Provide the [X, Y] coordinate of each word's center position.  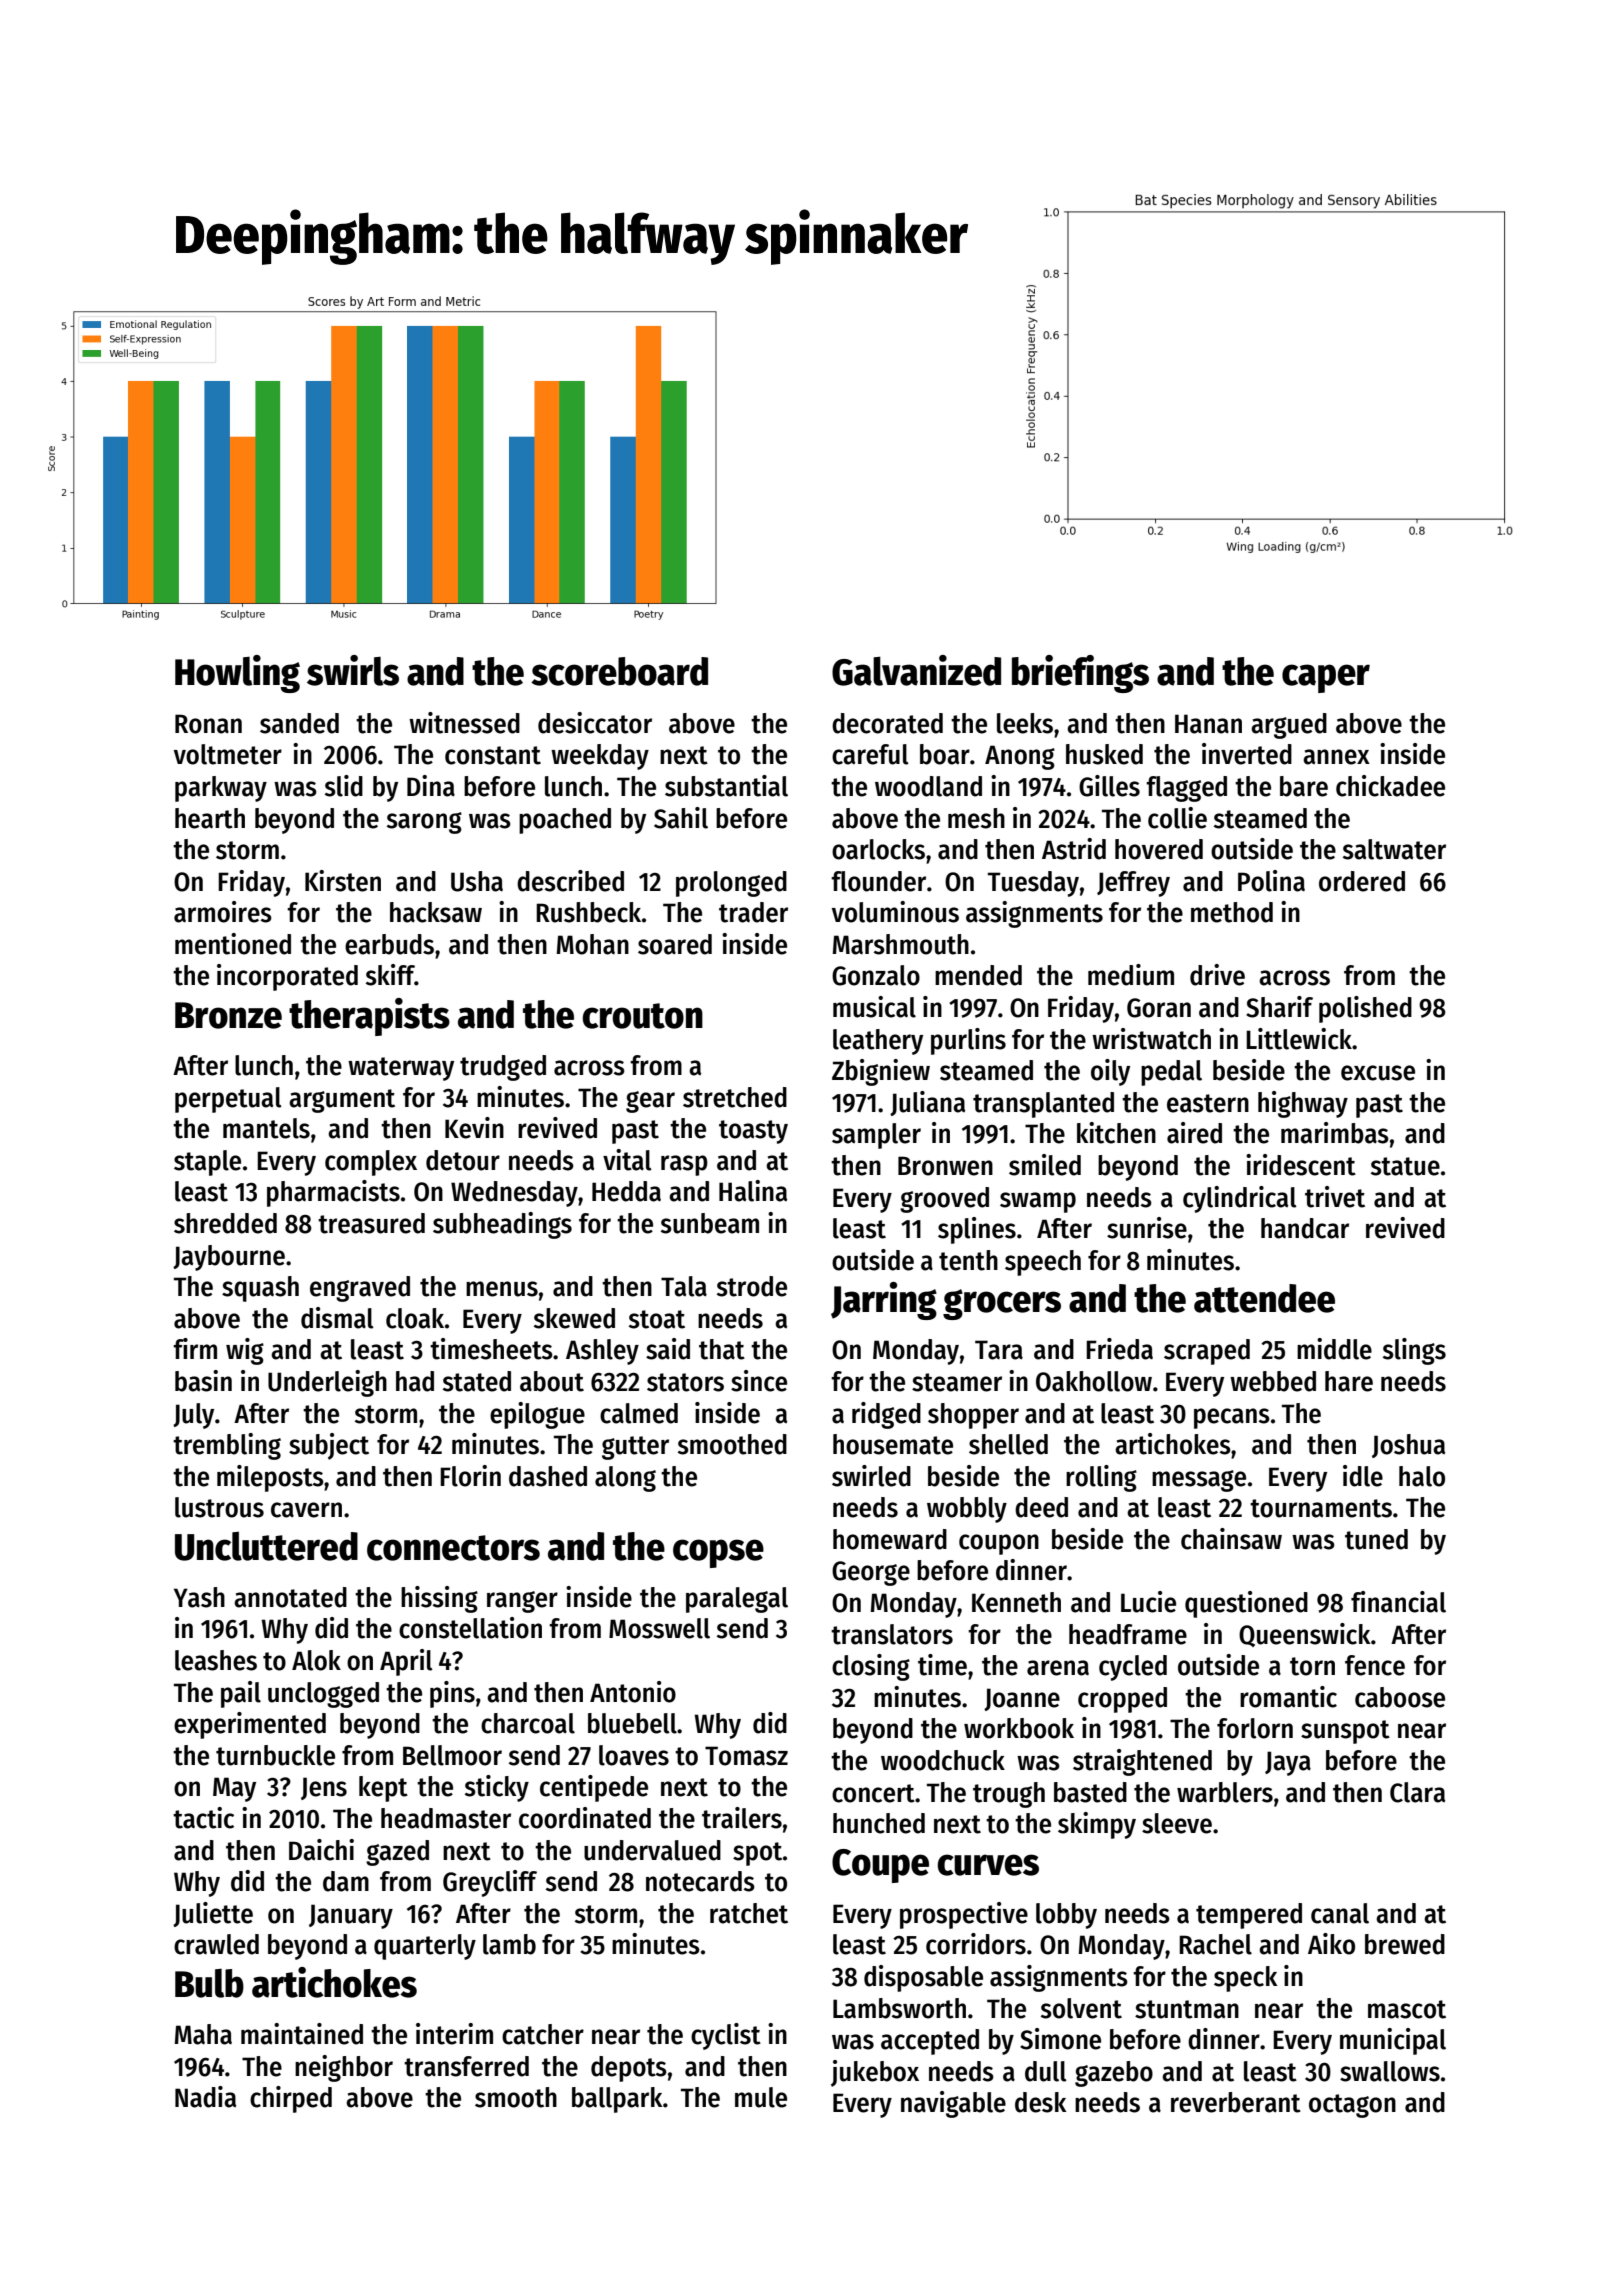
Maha [203, 2034]
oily [1110, 1072]
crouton [642, 1016]
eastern [1208, 1103]
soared [675, 944]
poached [565, 821]
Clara [1417, 1792]
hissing [439, 1599]
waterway [401, 1069]
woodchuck [943, 1760]
